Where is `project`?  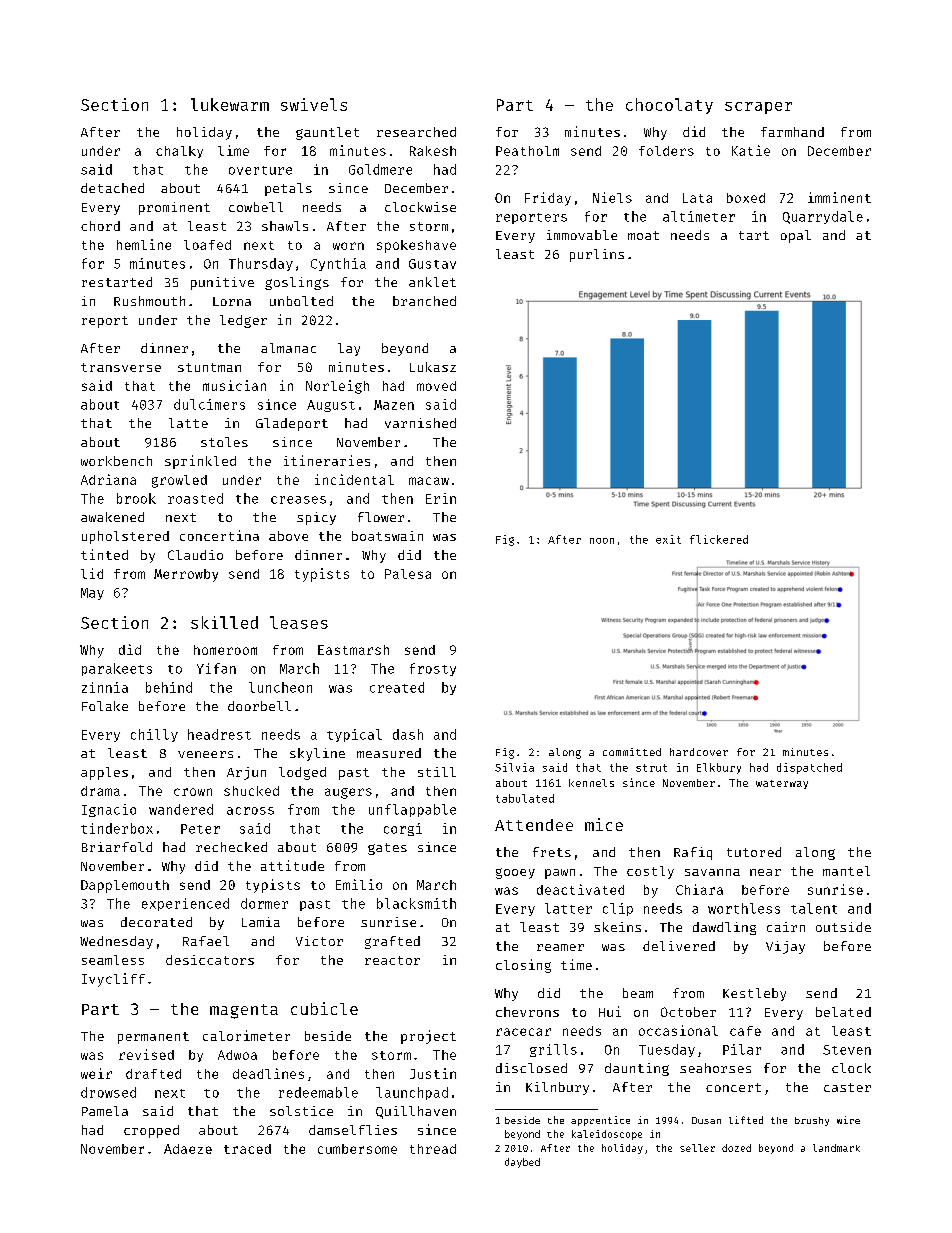 project is located at coordinates (428, 1037).
